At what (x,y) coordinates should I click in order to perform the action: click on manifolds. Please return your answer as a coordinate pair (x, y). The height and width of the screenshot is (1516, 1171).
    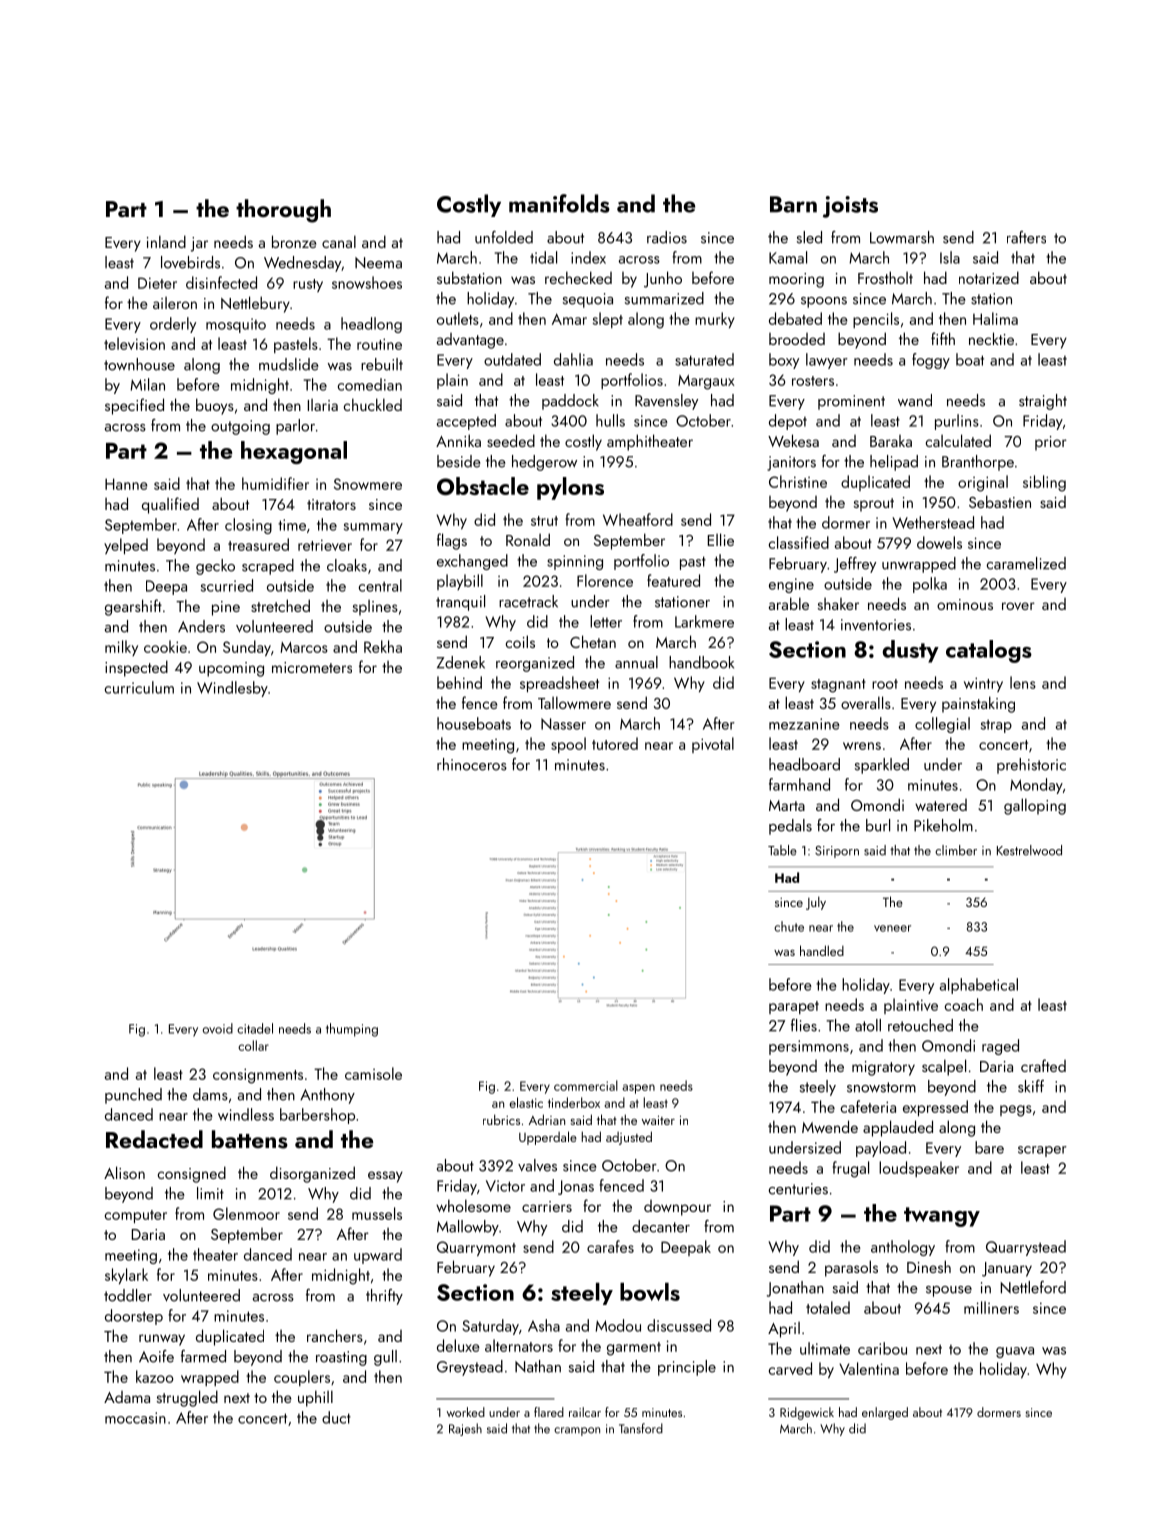
    Looking at the image, I should click on (559, 203).
